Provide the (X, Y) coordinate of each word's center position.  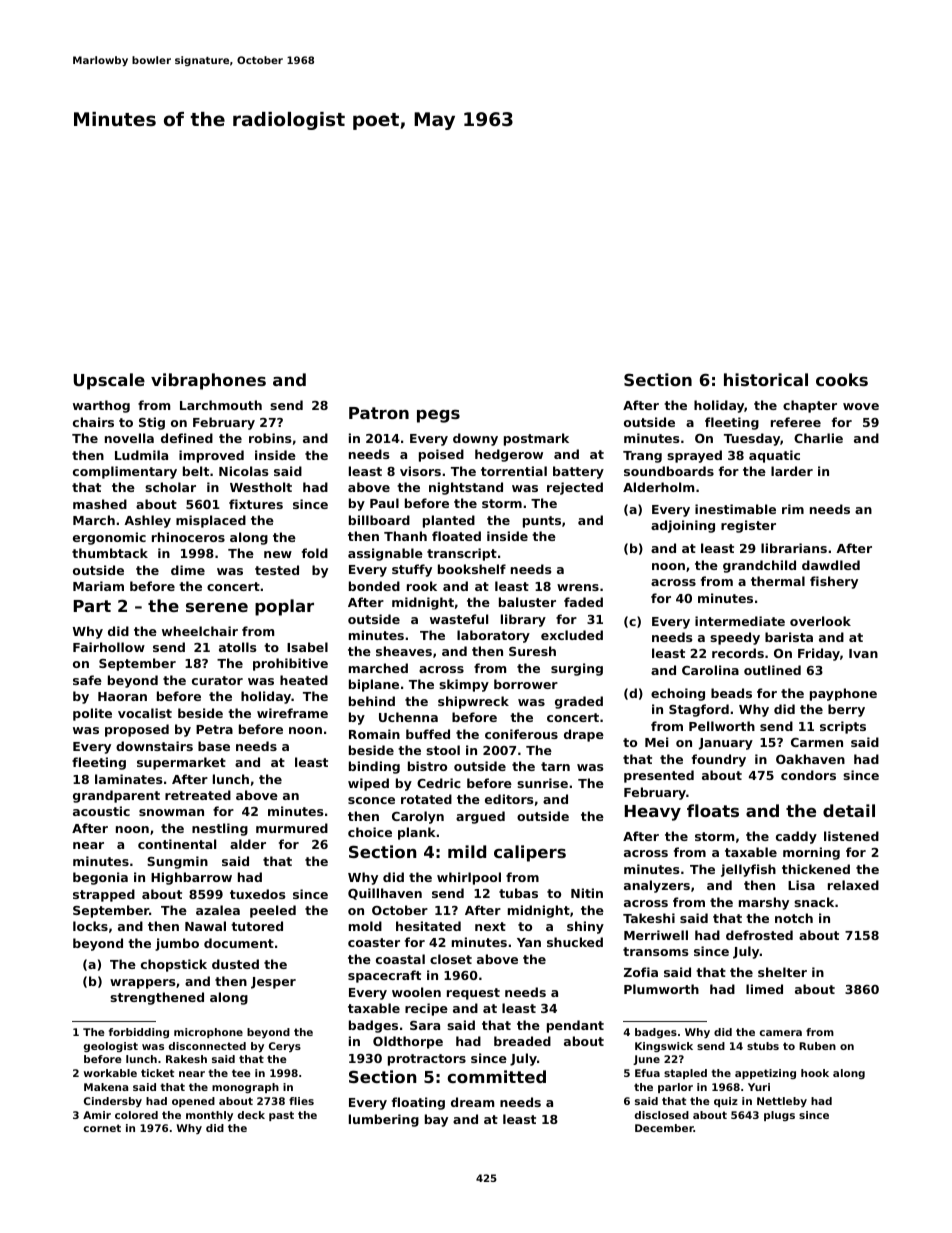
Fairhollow (109, 647)
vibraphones (208, 381)
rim (793, 509)
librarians (794, 548)
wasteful (459, 619)
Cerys (285, 1047)
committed (496, 1076)
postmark (536, 439)
